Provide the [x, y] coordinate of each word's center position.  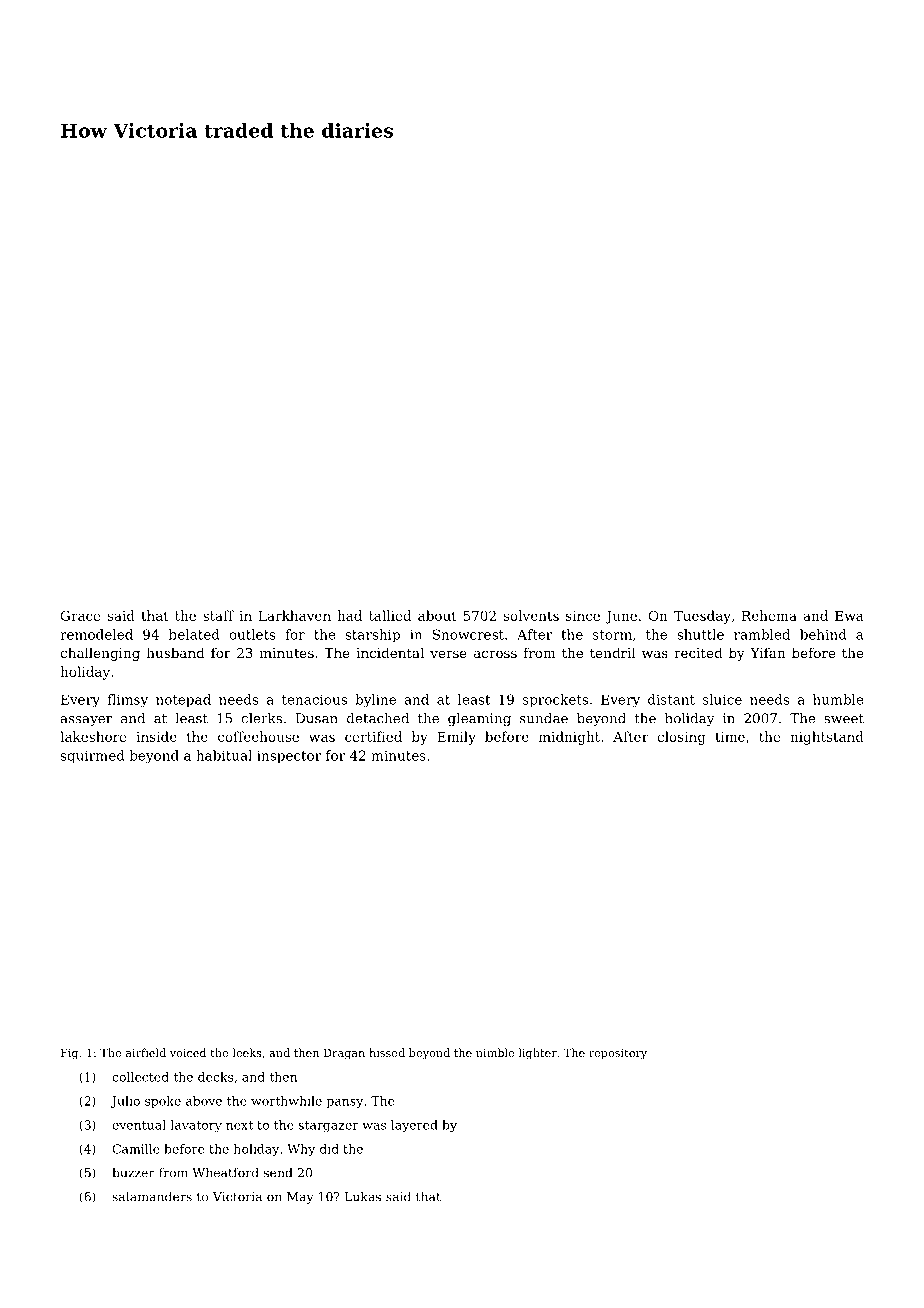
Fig [69, 1054]
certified [373, 736]
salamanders [152, 1196]
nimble [495, 1052]
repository [618, 1054]
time [730, 737]
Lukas [363, 1196]
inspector [289, 757]
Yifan [768, 652]
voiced [188, 1052]
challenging [100, 654]
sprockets [555, 701]
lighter [538, 1054]
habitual [224, 755]
